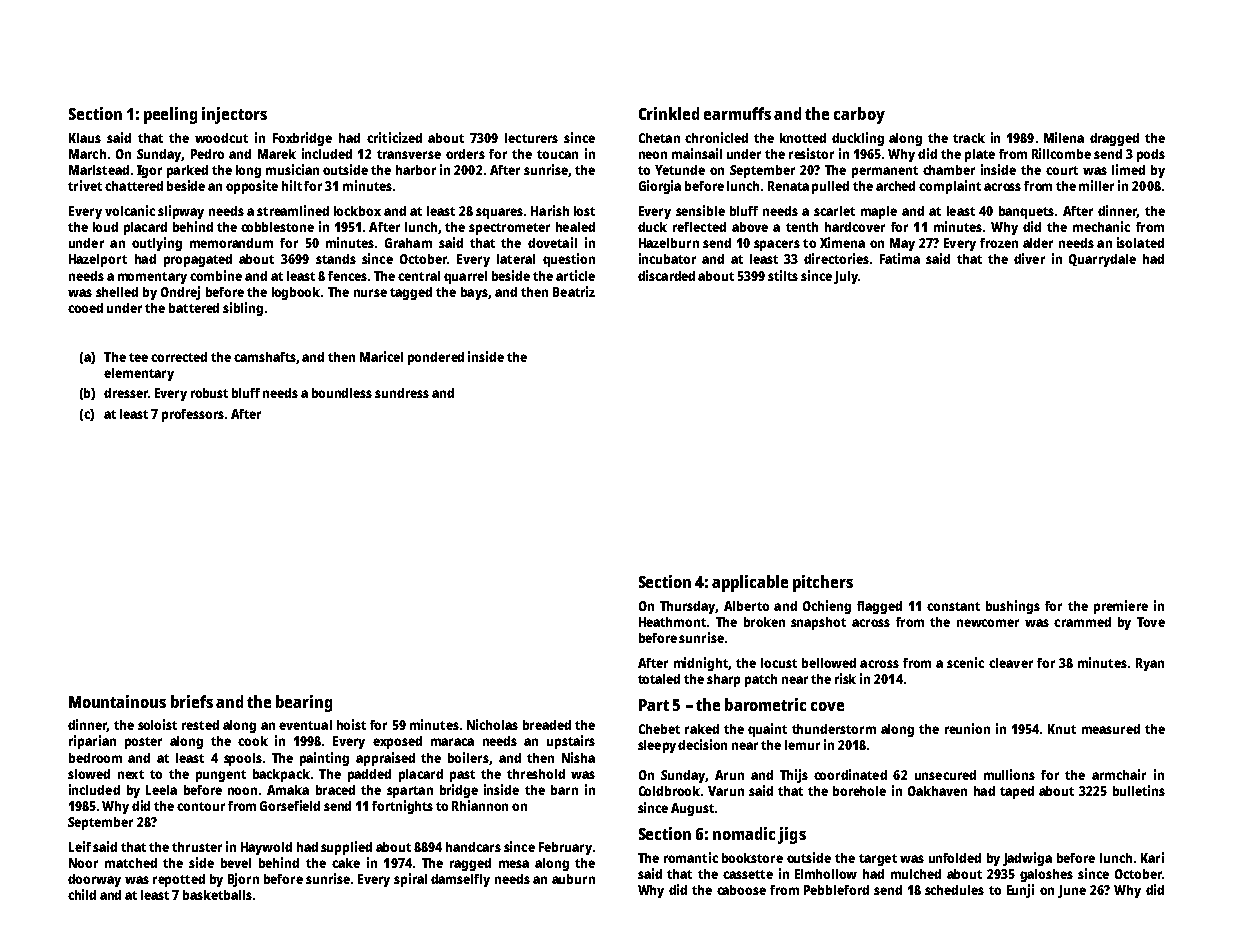 The image size is (1233, 952). What do you see at coordinates (1072, 891) in the image?
I see `June` at bounding box center [1072, 891].
